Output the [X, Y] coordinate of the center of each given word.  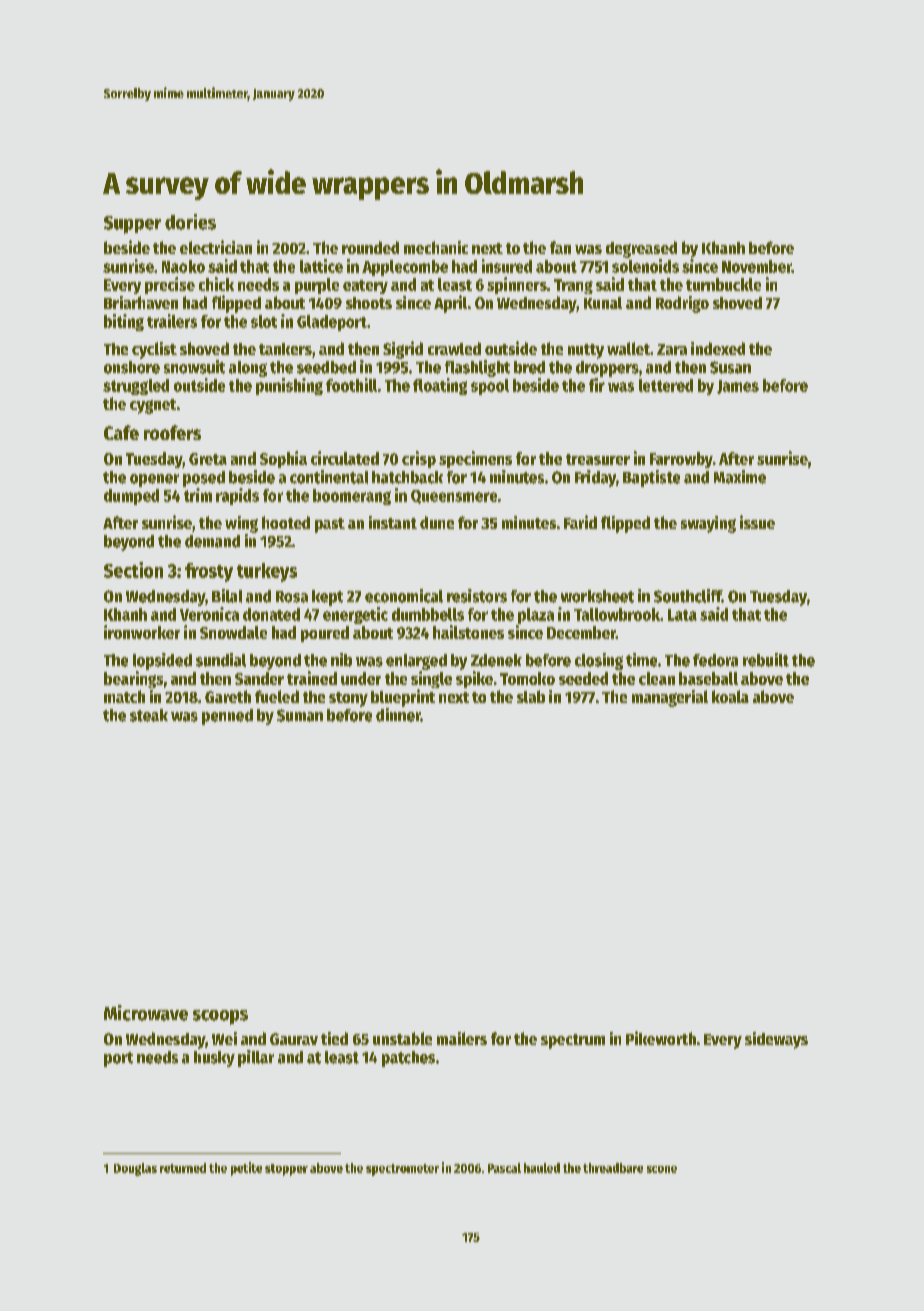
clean [657, 678]
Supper [132, 225]
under [361, 678]
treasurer [598, 459]
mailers [462, 1038]
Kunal [603, 303]
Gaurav [294, 1039]
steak [149, 715]
